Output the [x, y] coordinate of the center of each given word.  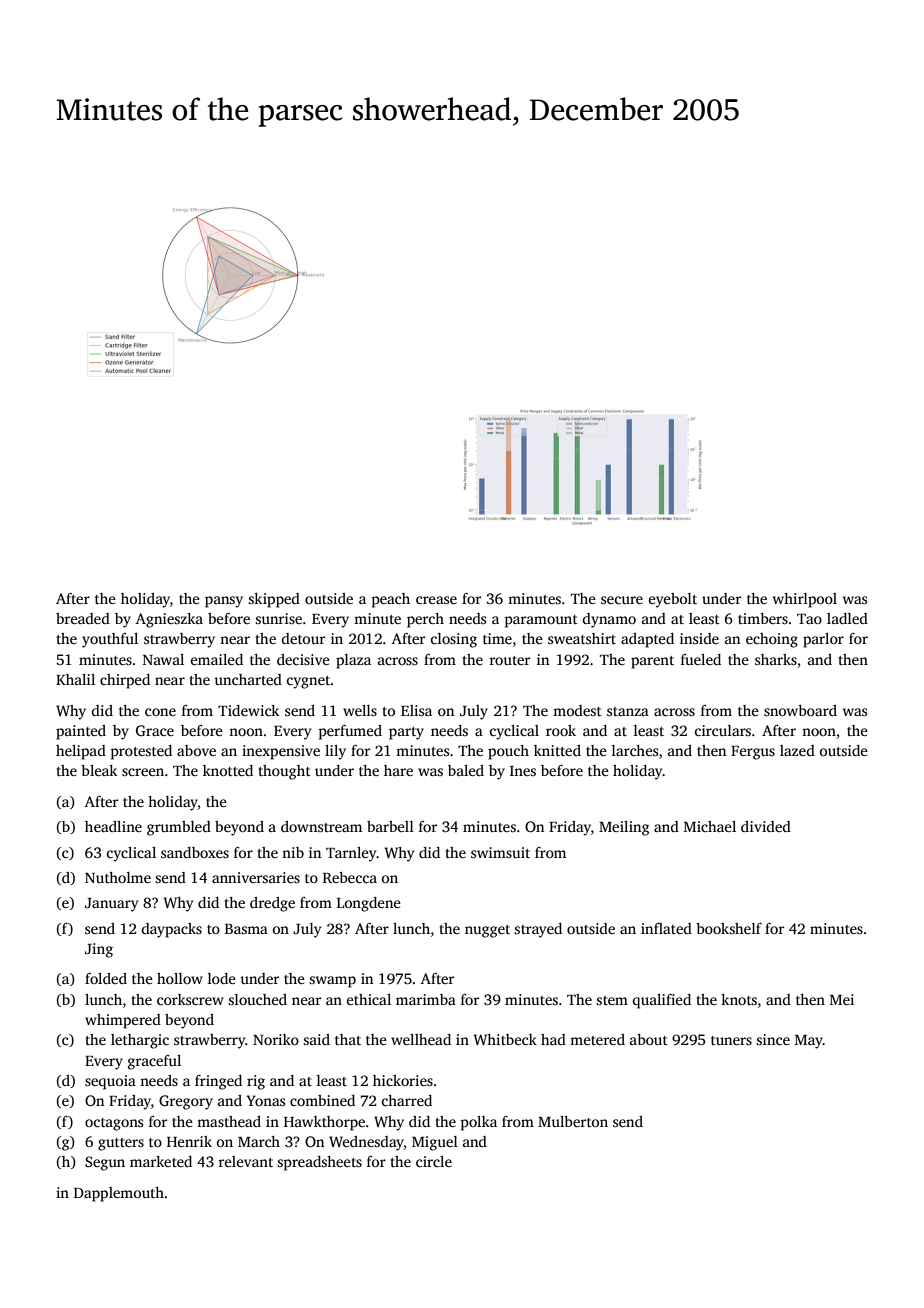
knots [739, 999]
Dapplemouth [119, 1194]
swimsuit [500, 852]
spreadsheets [319, 1163]
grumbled [179, 828]
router [509, 660]
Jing [99, 950]
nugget [487, 931]
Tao [809, 619]
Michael [710, 826]
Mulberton [573, 1121]
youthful [110, 640]
